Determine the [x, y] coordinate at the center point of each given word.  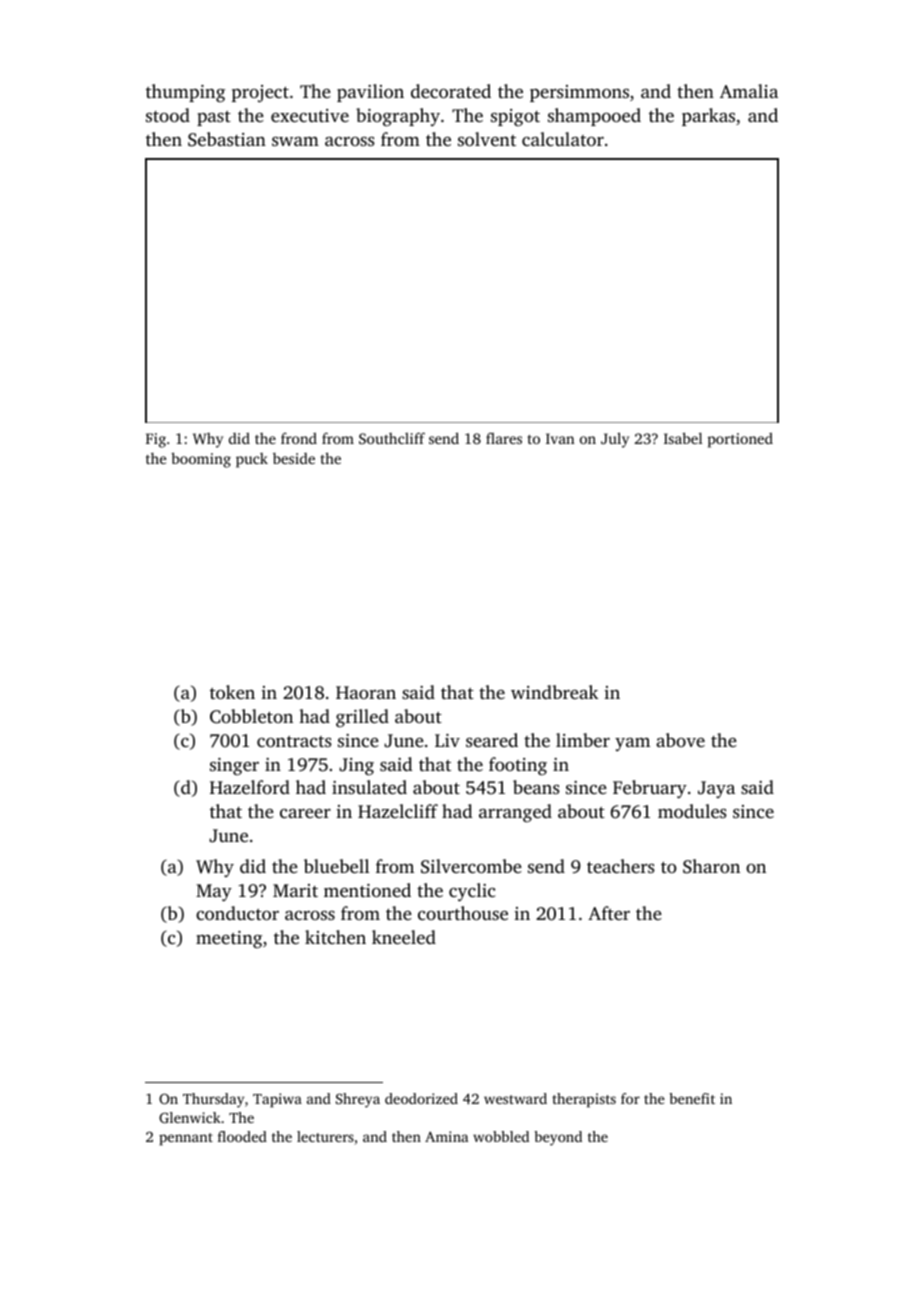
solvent [487, 139]
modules [692, 811]
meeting [229, 939]
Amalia [749, 91]
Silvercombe [471, 866]
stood [168, 115]
